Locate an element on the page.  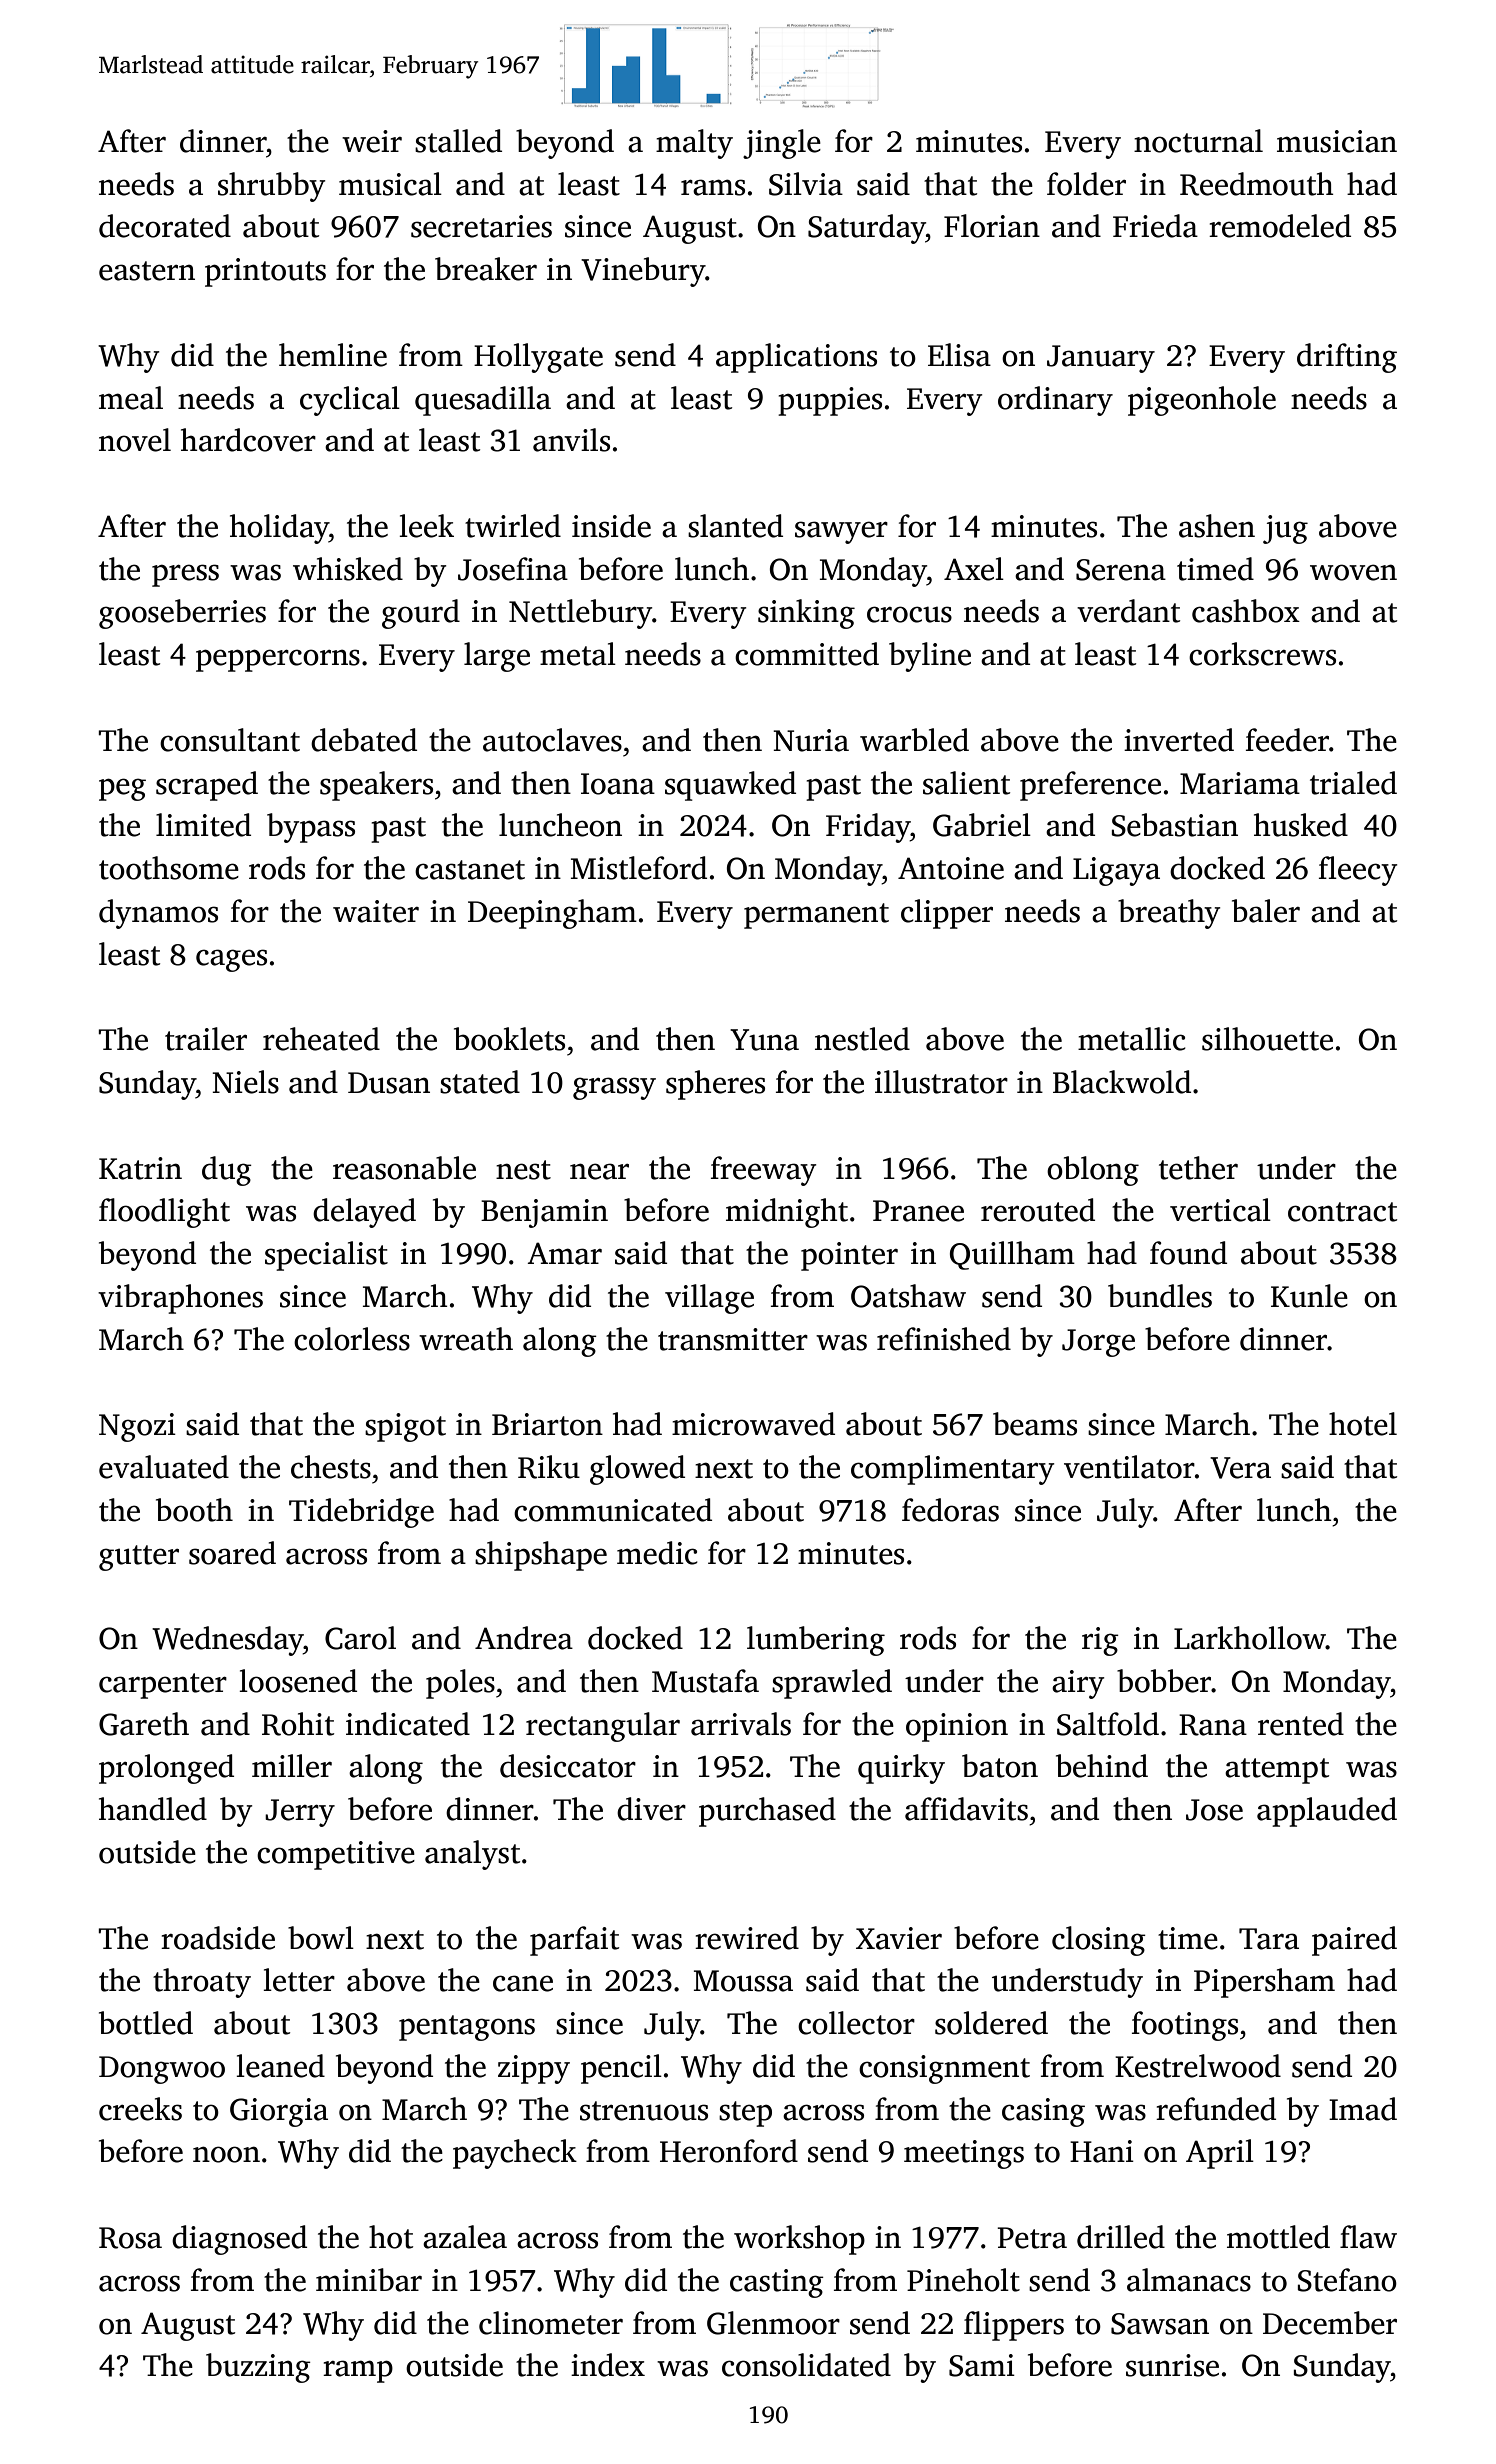
Nettlebury is located at coordinates (580, 614).
